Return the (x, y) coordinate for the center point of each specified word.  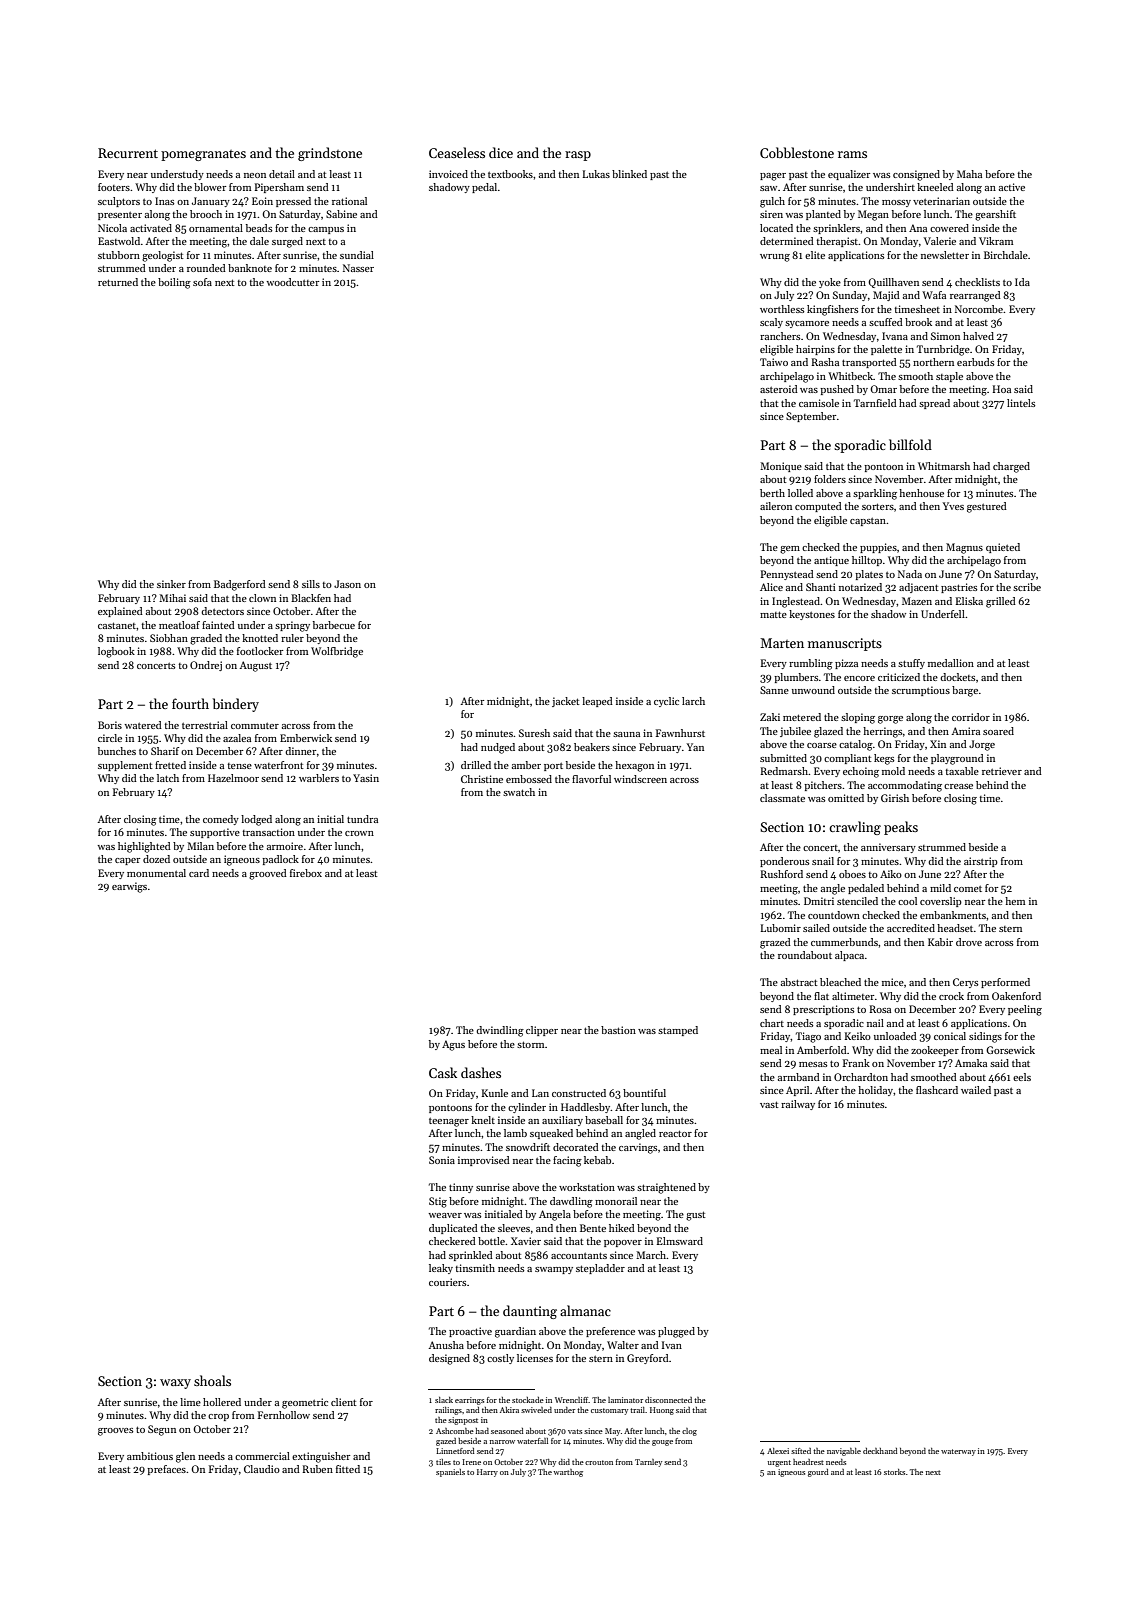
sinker (171, 584)
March (651, 1255)
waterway (958, 1452)
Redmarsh (784, 771)
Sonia (442, 1160)
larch (693, 701)
